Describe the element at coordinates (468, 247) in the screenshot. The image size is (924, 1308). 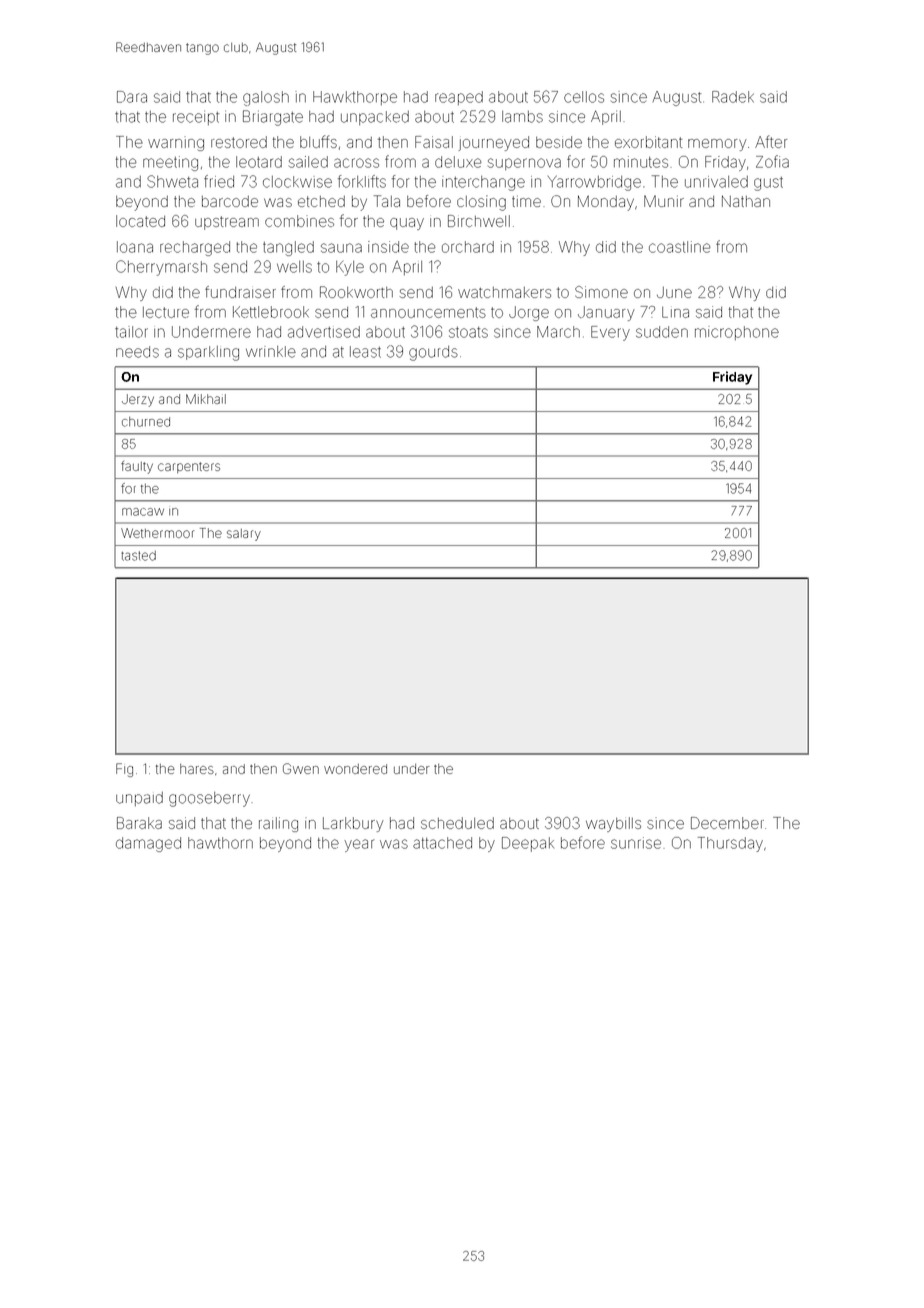
I see `orchard` at that location.
